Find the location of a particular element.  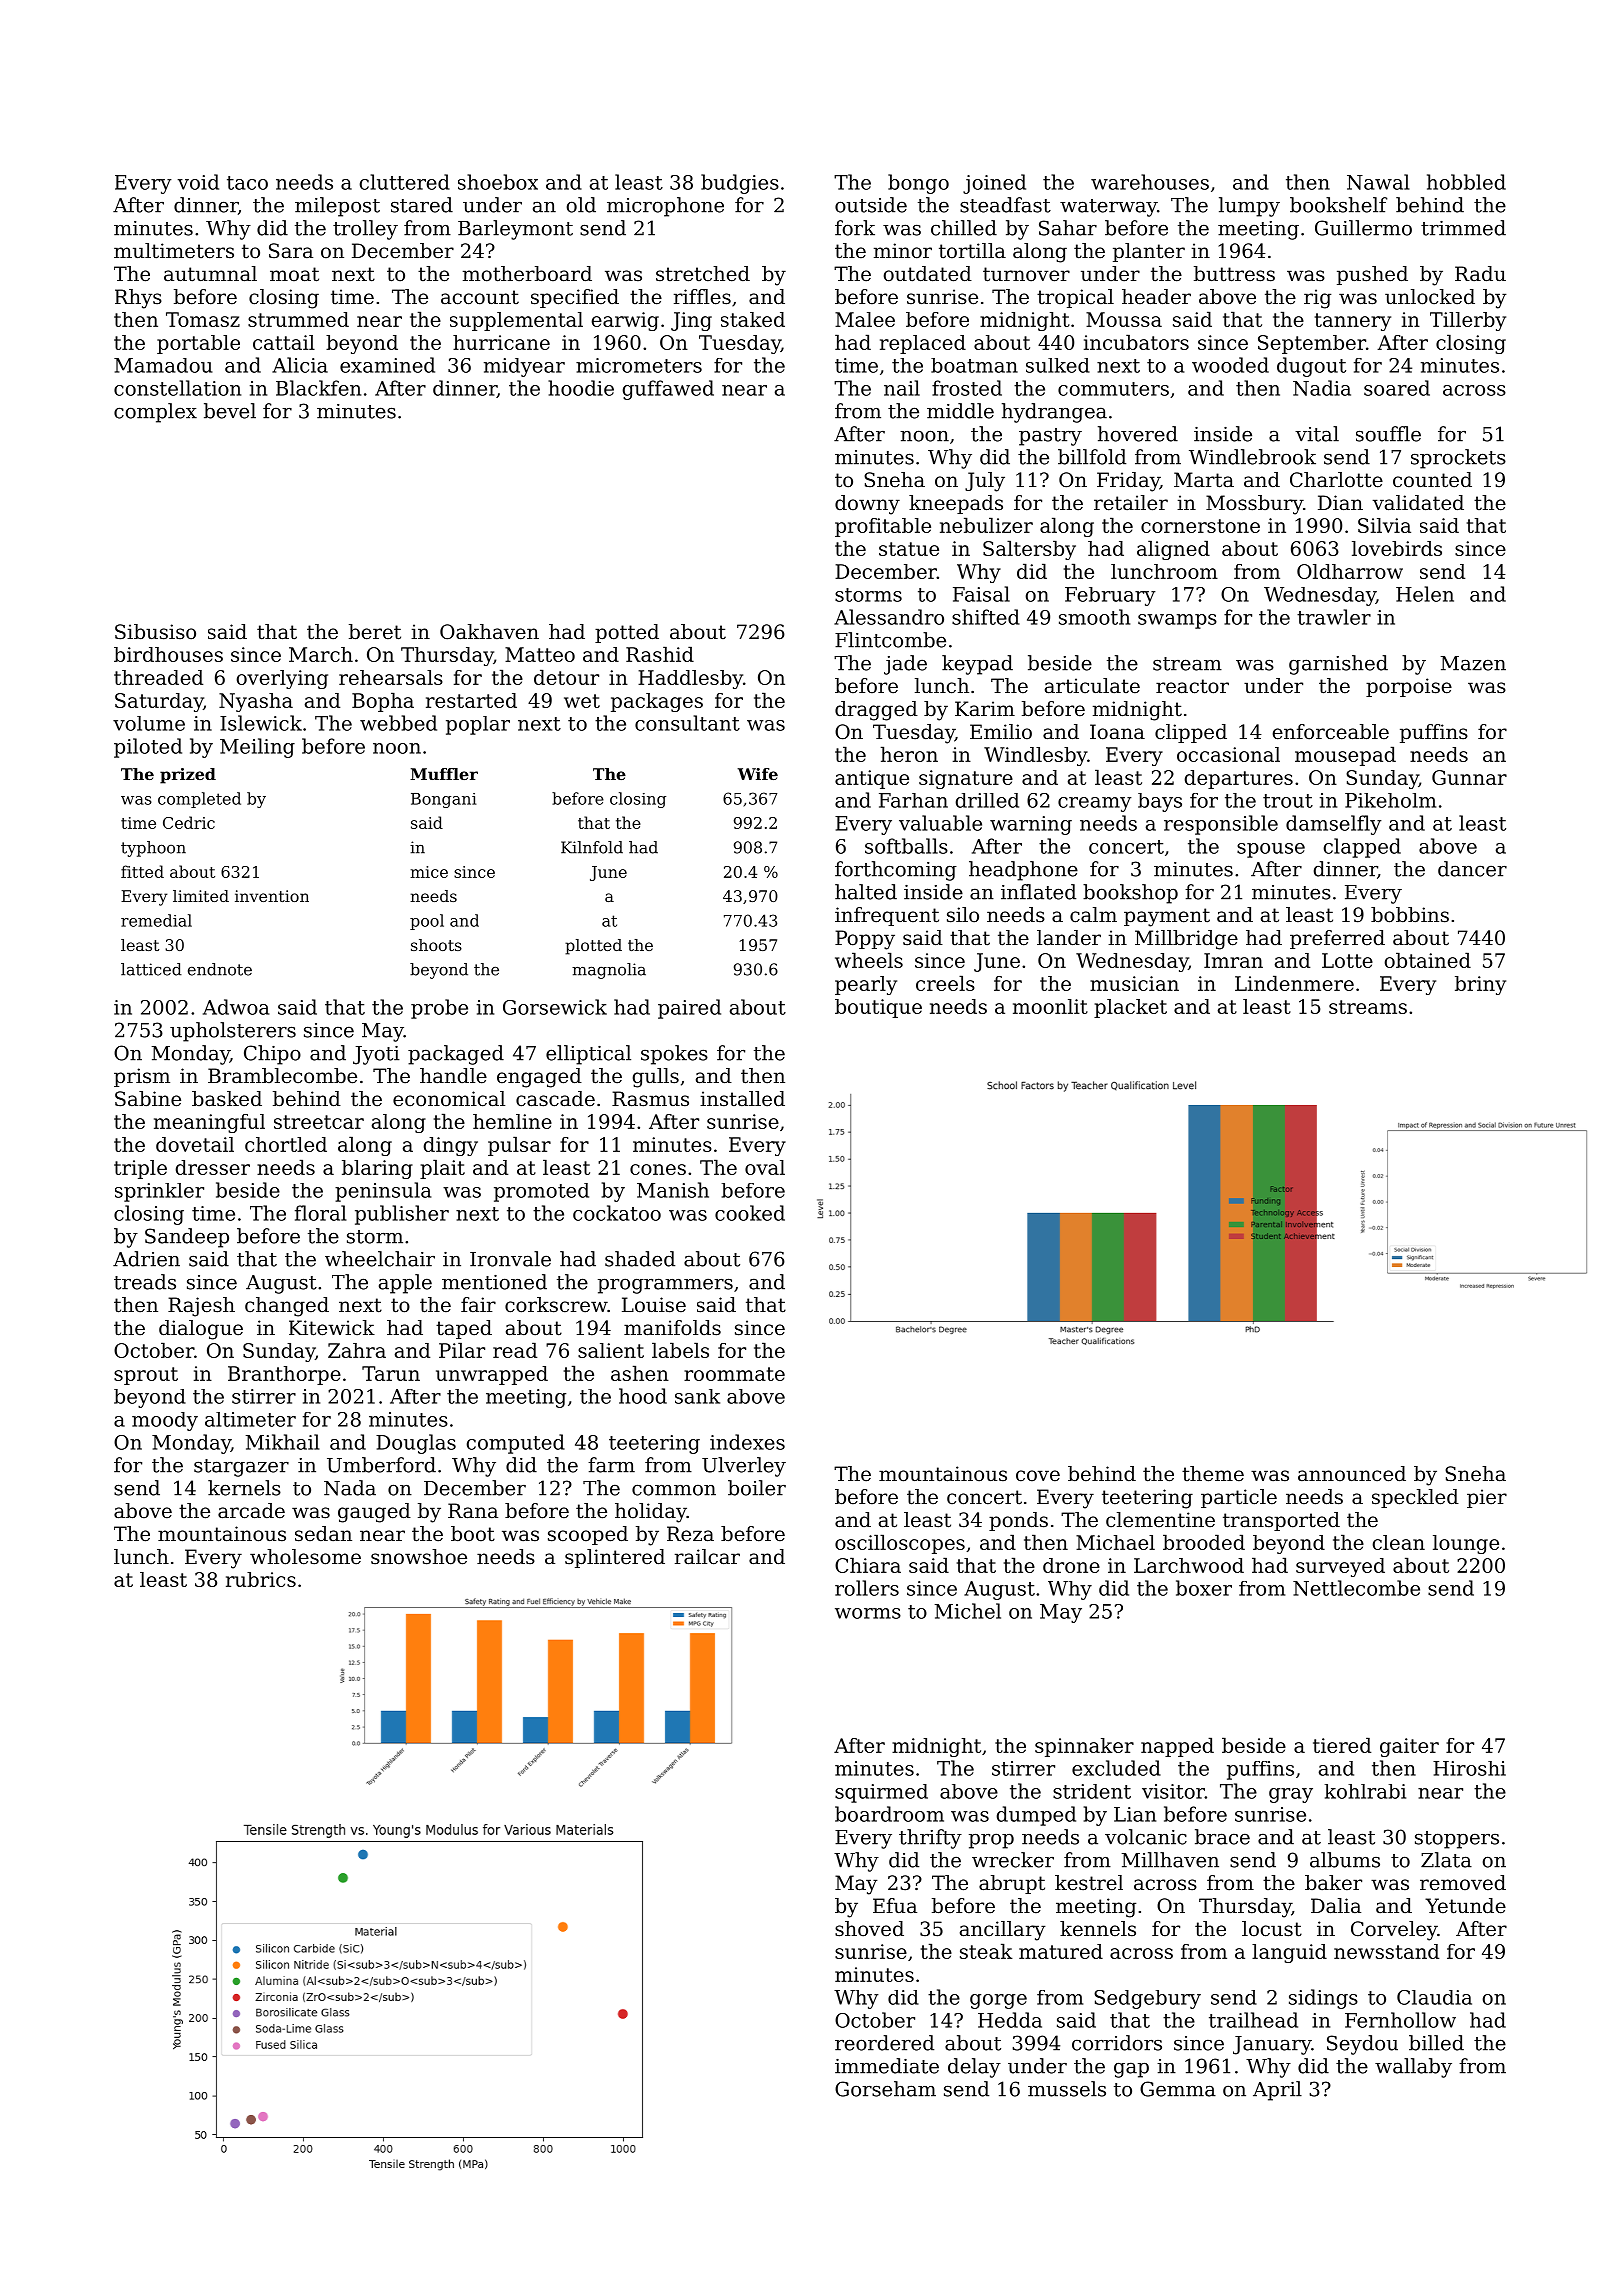

moonlit is located at coordinates (1050, 1006).
